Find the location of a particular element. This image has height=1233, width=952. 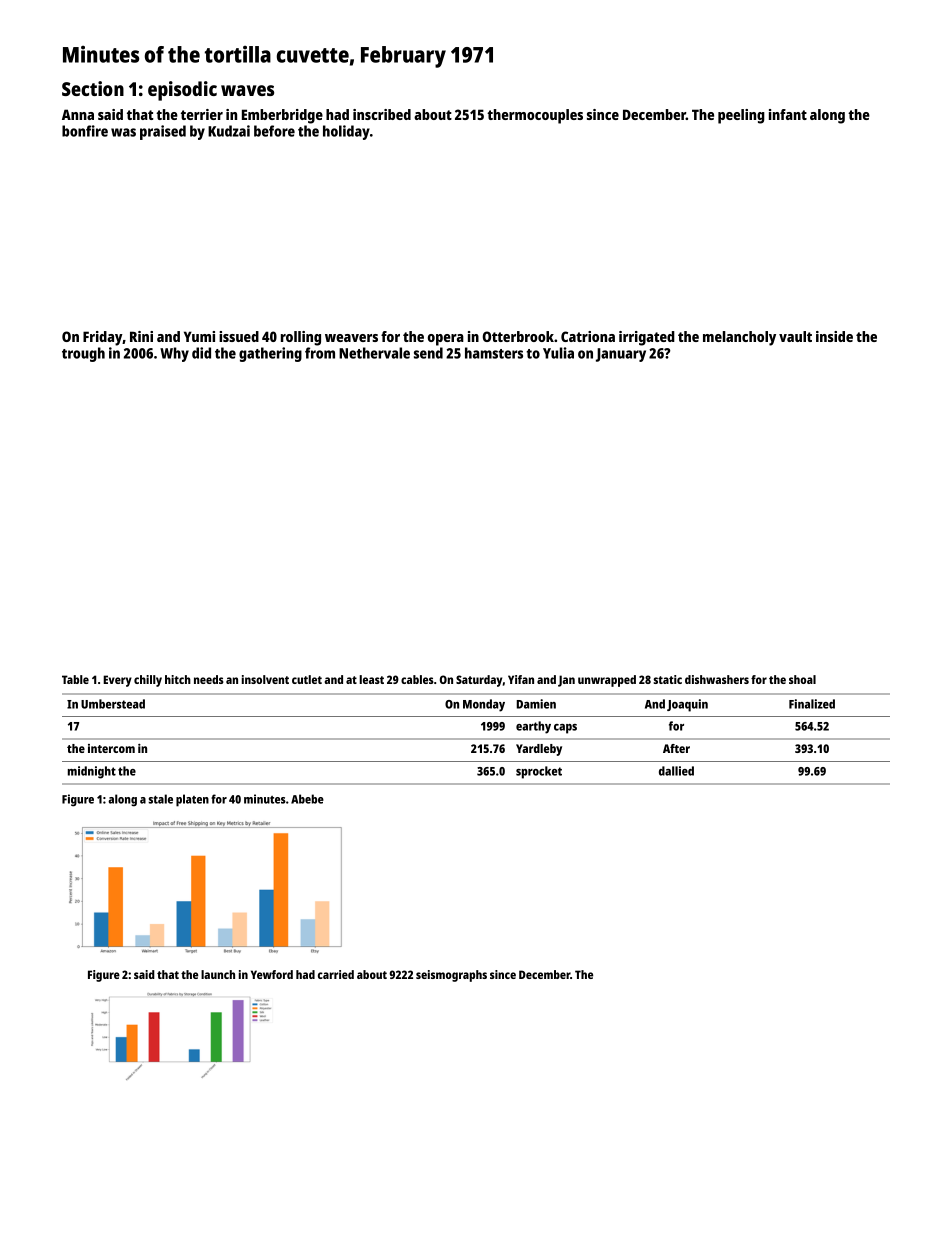

trough is located at coordinates (83, 354).
